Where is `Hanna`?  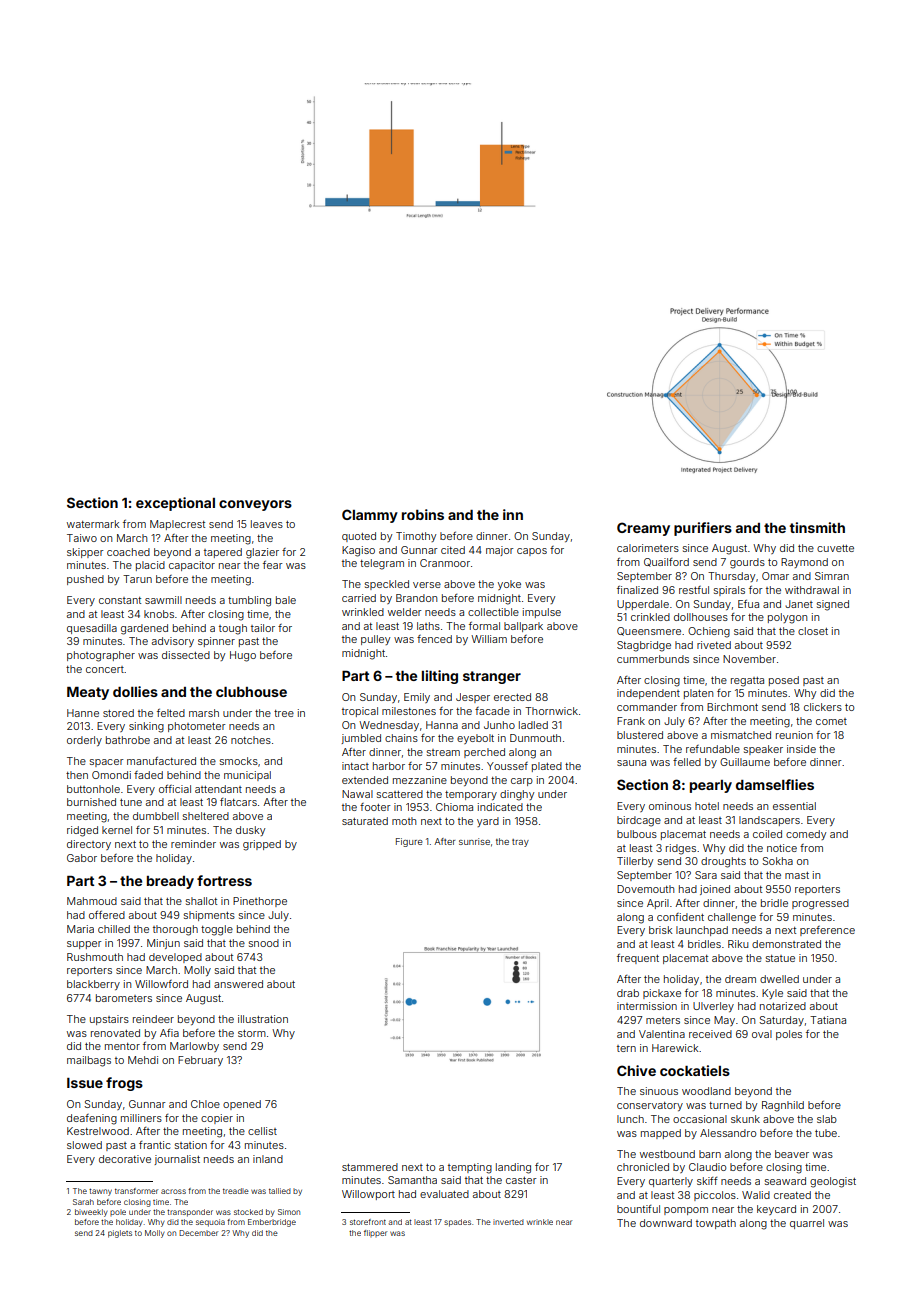 Hanna is located at coordinates (442, 725).
